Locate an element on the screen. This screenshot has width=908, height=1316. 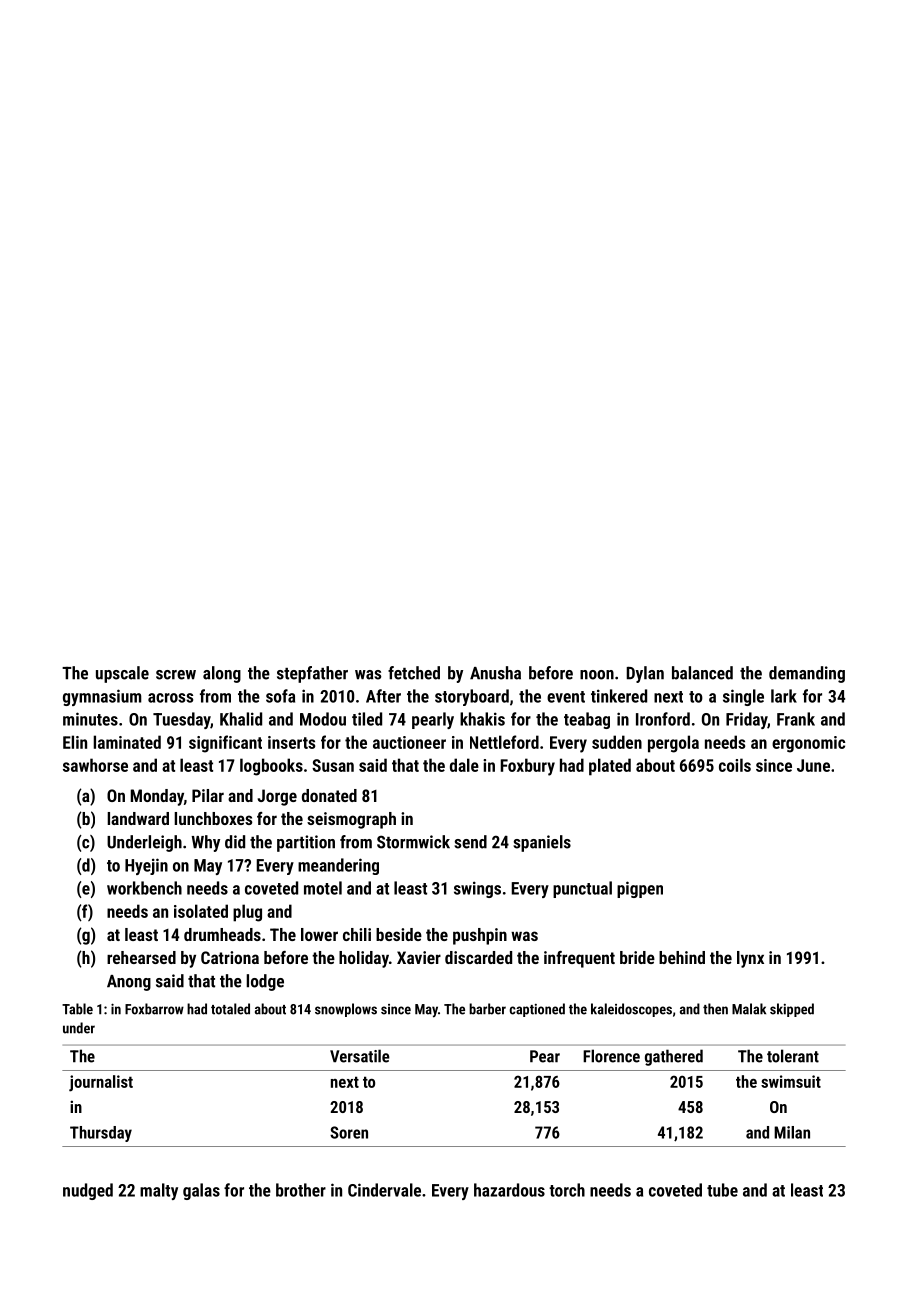
did is located at coordinates (235, 842).
